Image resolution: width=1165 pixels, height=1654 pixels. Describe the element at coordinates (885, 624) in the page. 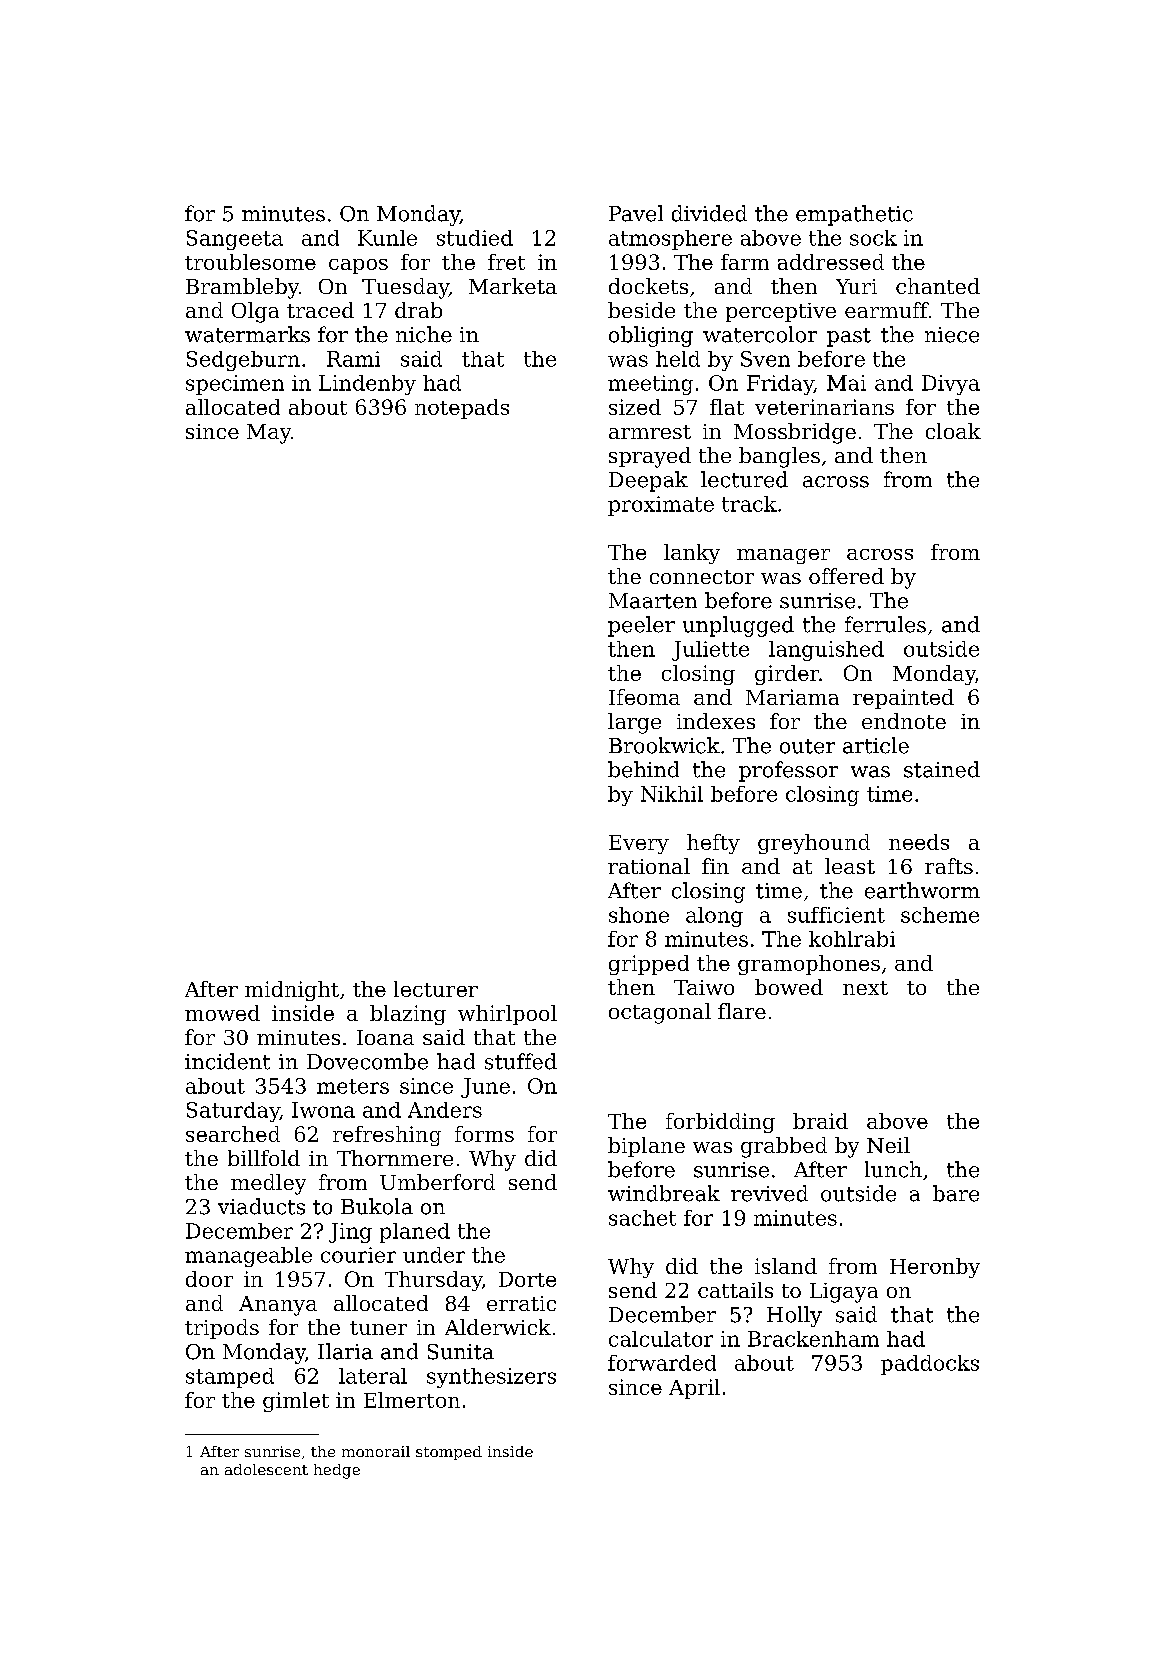

I see `ferrules` at that location.
